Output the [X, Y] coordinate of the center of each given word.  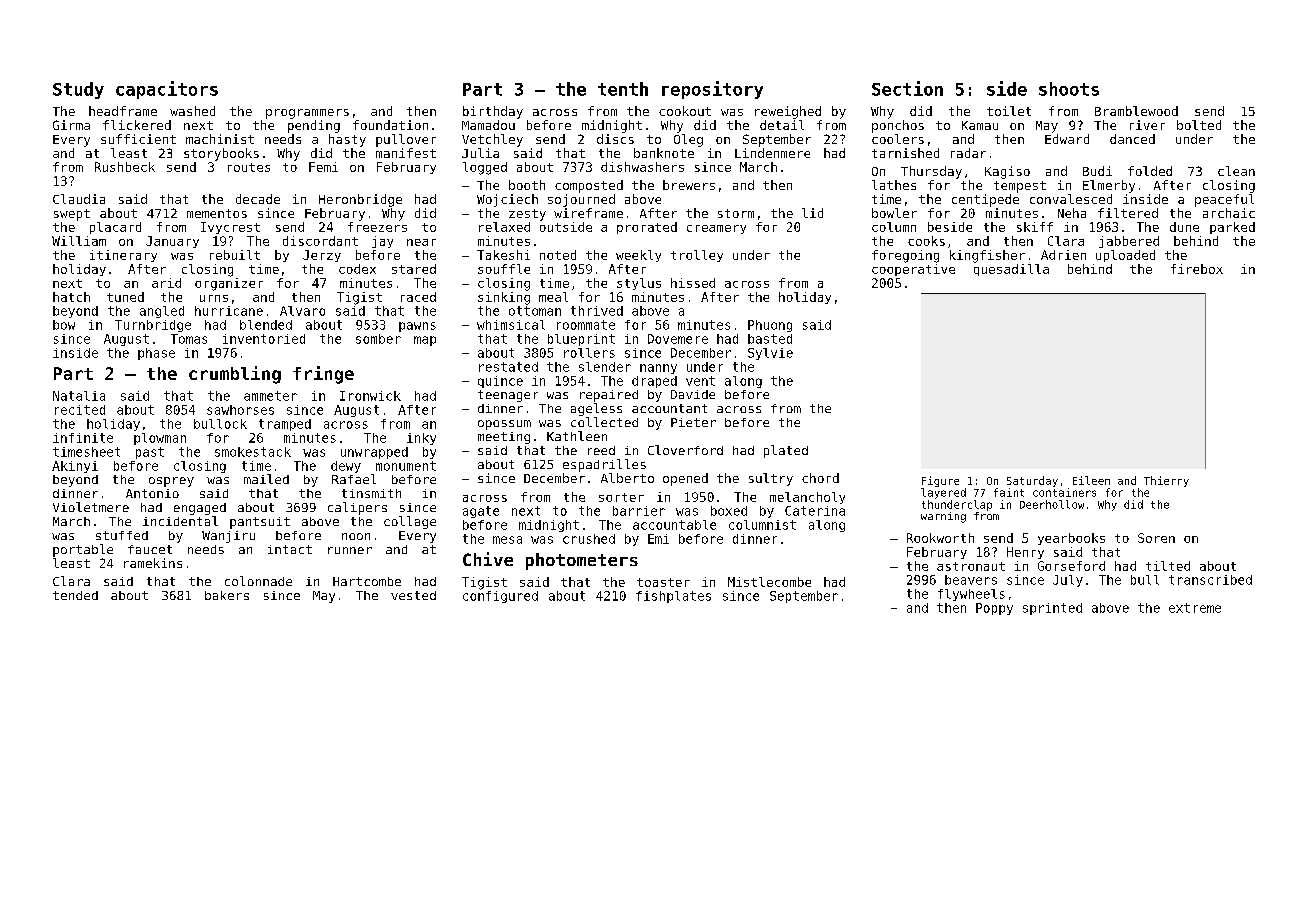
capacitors [167, 90]
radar [968, 153]
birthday [493, 112]
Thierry [1166, 481]
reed [601, 450]
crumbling [235, 375]
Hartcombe [367, 581]
